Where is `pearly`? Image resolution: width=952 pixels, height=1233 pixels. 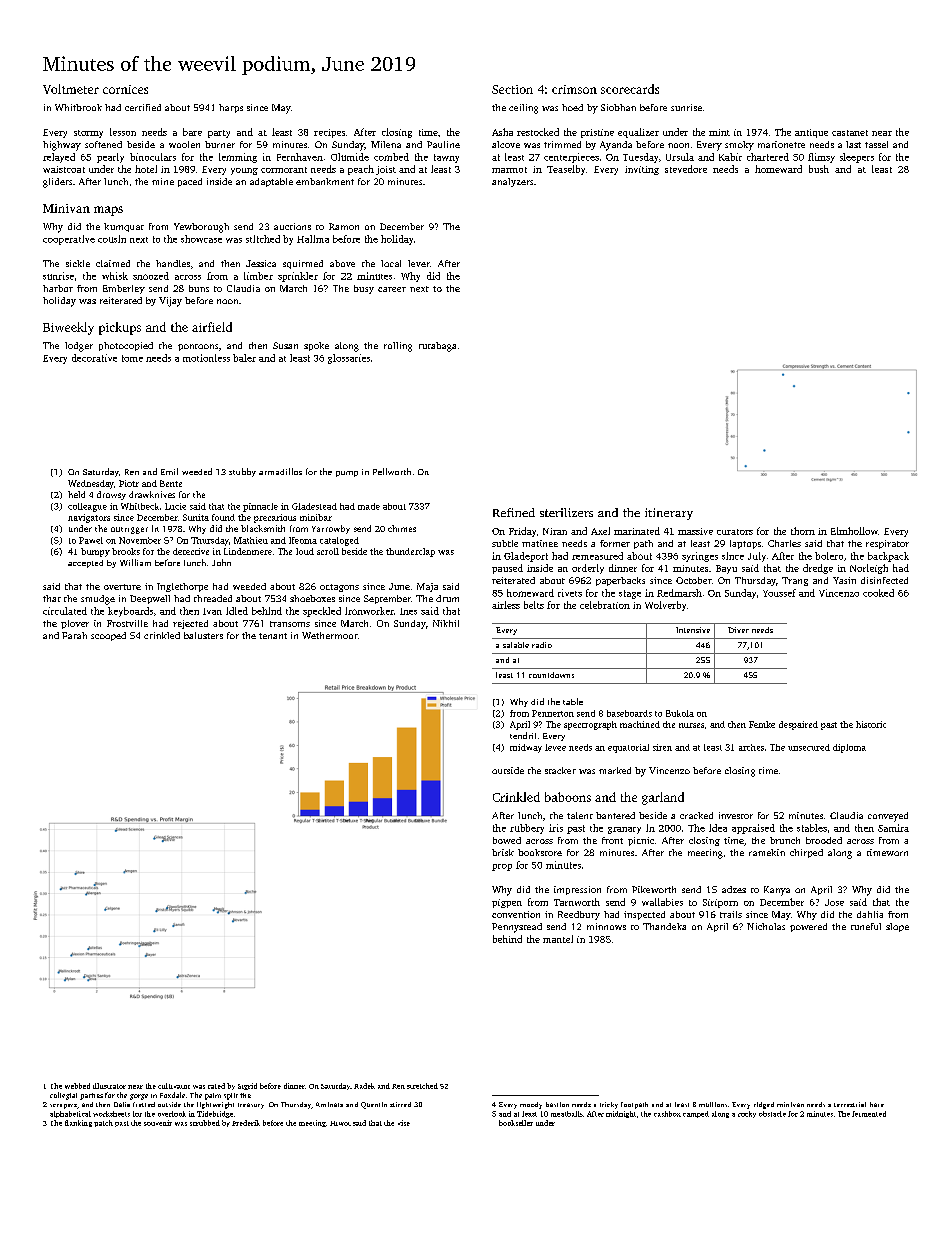
pearly is located at coordinates (110, 158).
